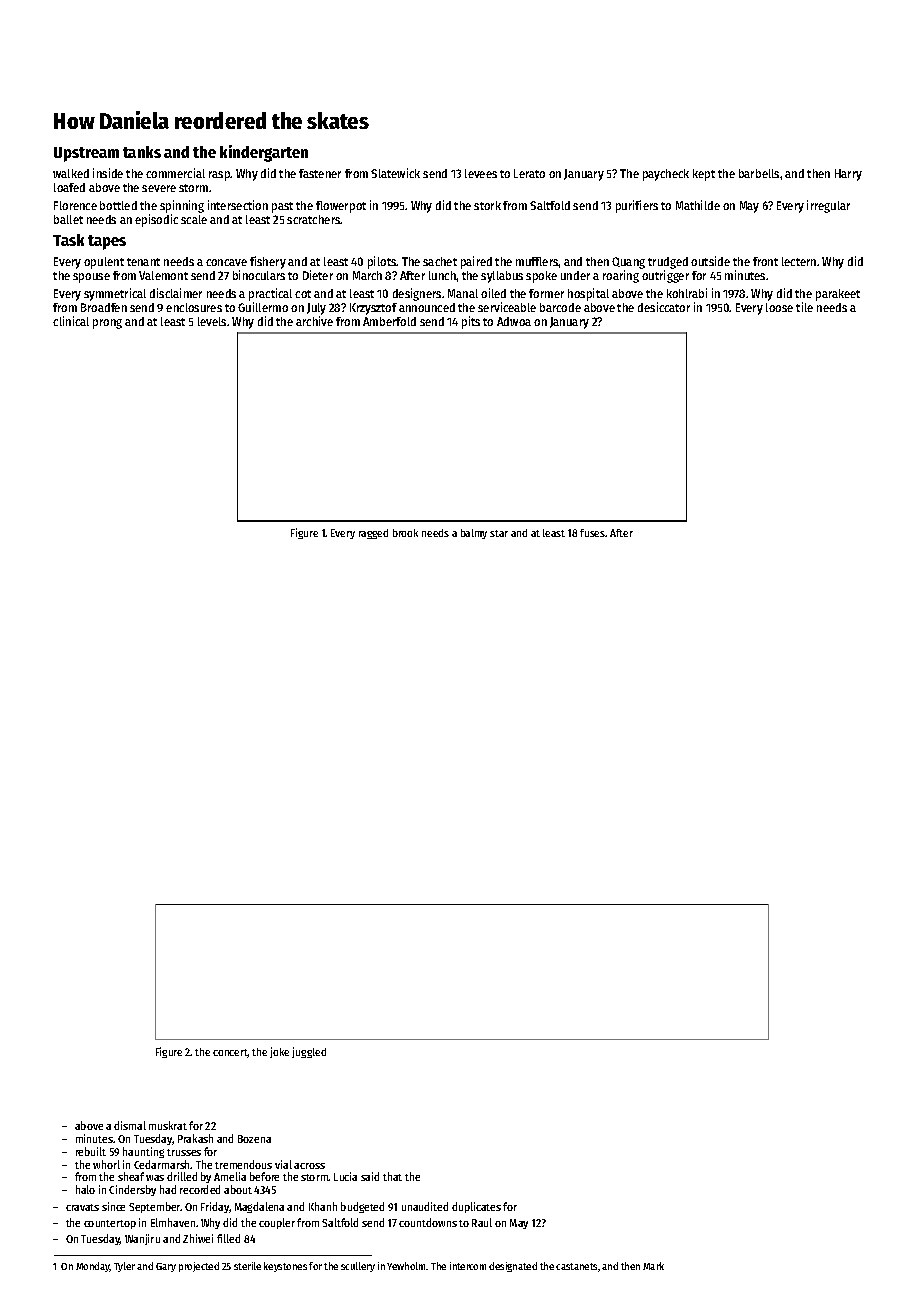 The height and width of the screenshot is (1308, 924). What do you see at coordinates (704, 175) in the screenshot?
I see `kept` at bounding box center [704, 175].
